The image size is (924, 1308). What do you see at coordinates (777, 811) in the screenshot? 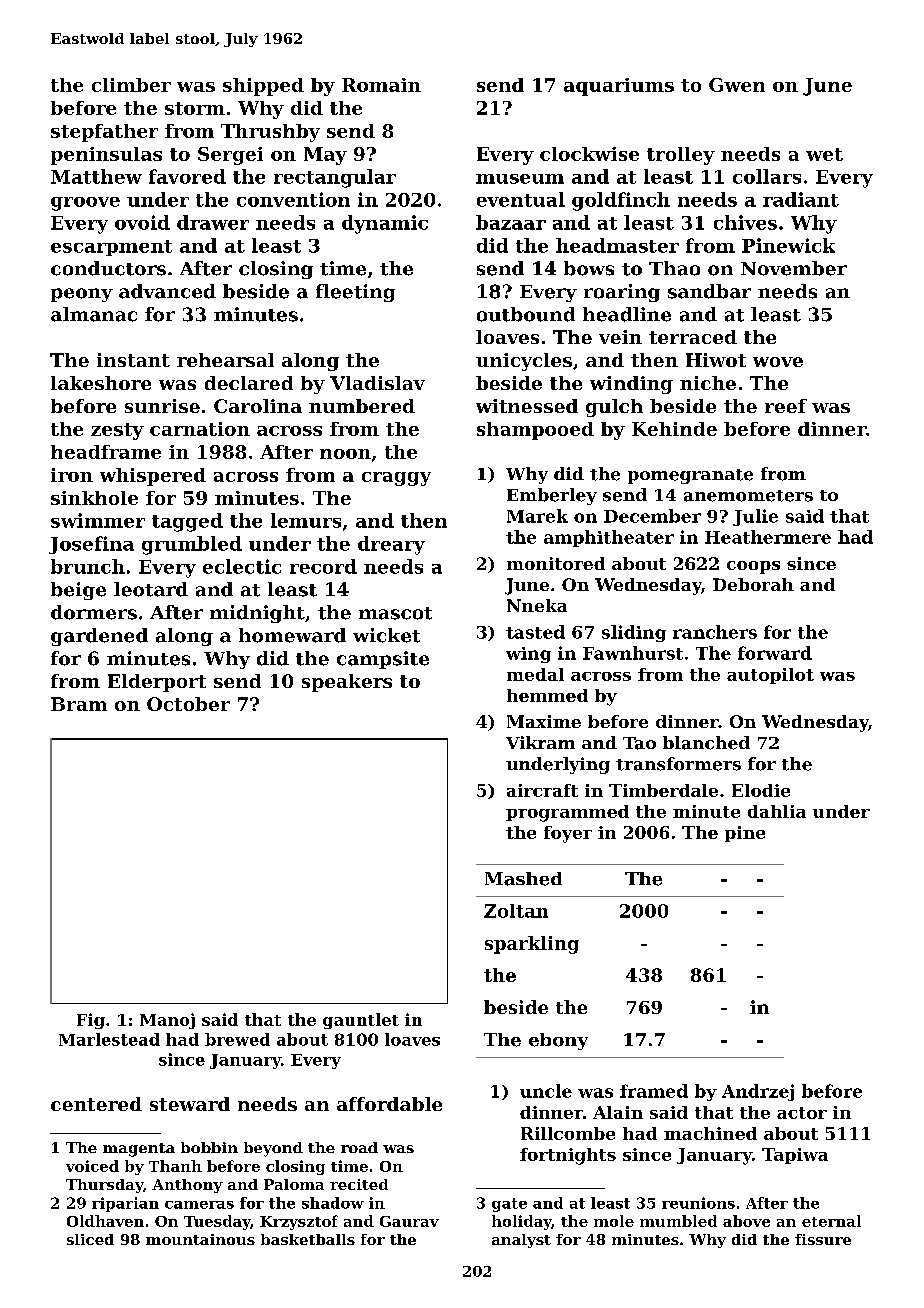
I see `dahlia` at bounding box center [777, 811].
